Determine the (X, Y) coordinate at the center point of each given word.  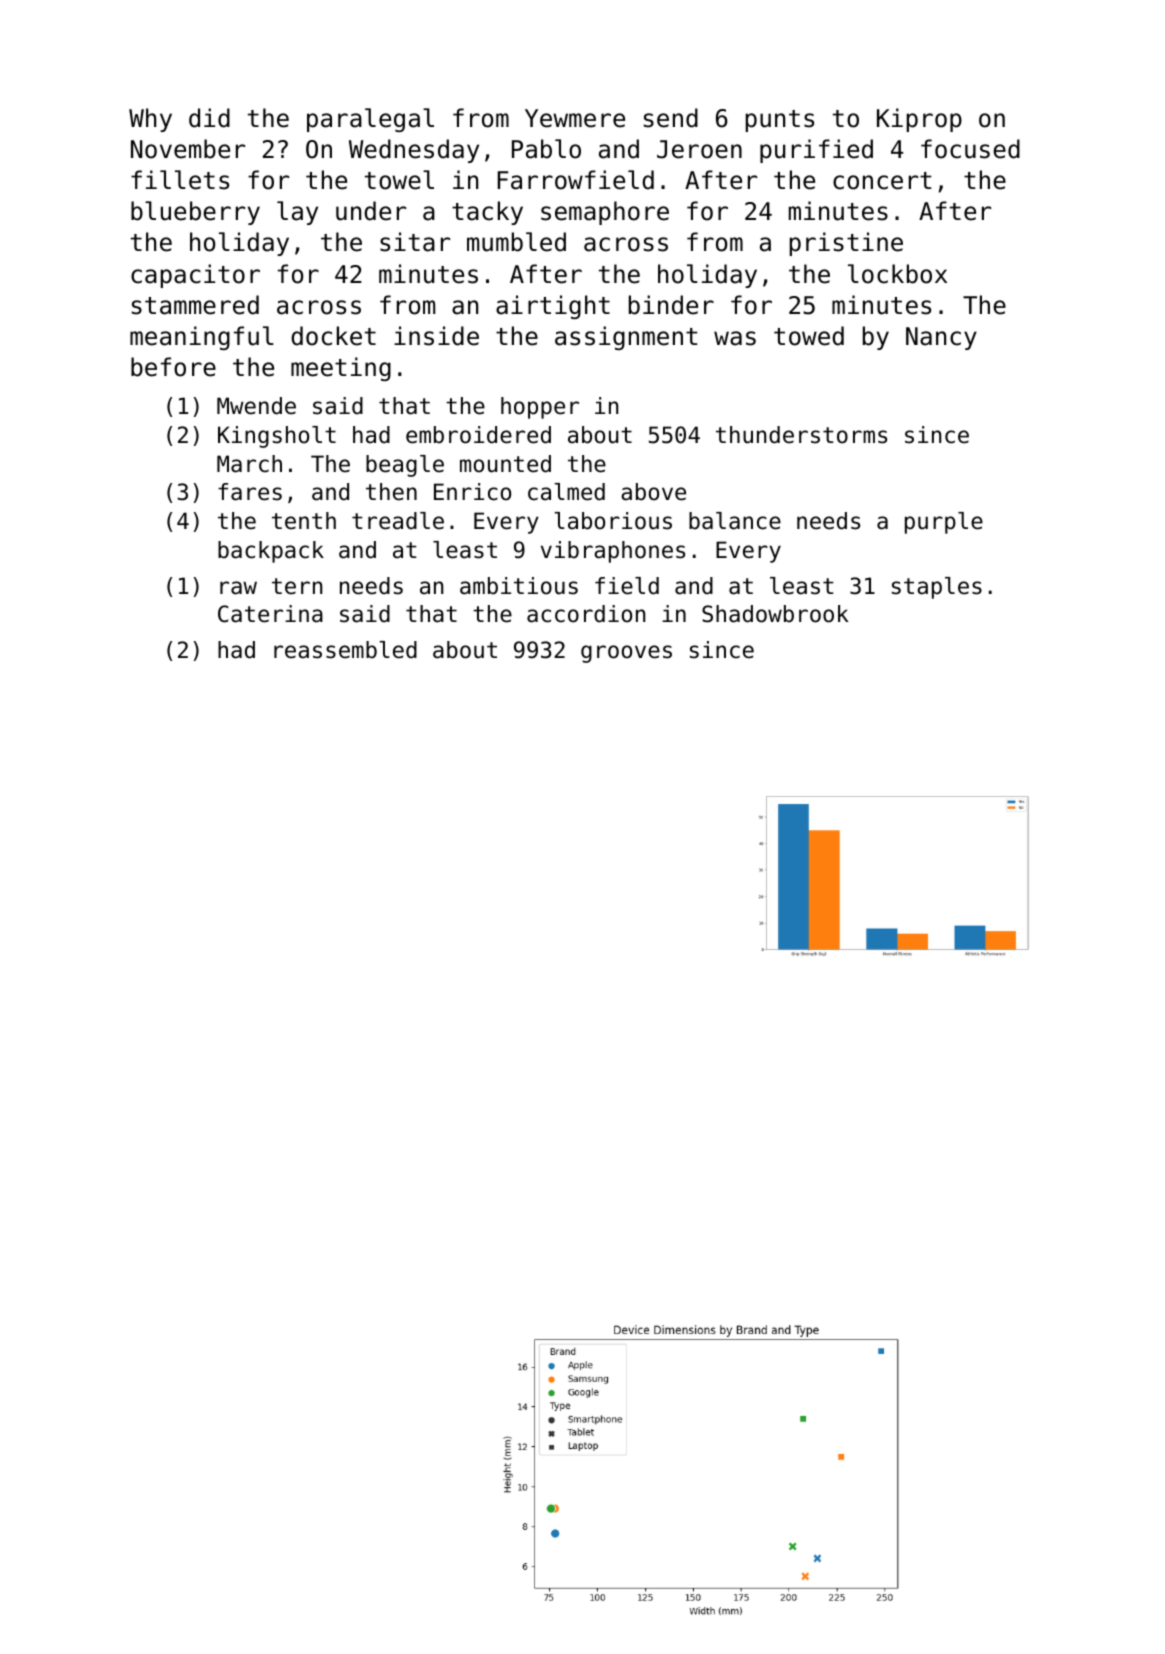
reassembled (345, 650)
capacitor (195, 276)
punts (780, 121)
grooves (626, 654)
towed (809, 336)
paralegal (370, 120)
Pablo (546, 149)
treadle (398, 521)
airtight (553, 307)
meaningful (202, 338)
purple (944, 523)
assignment (626, 338)
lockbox (897, 274)
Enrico (472, 492)
